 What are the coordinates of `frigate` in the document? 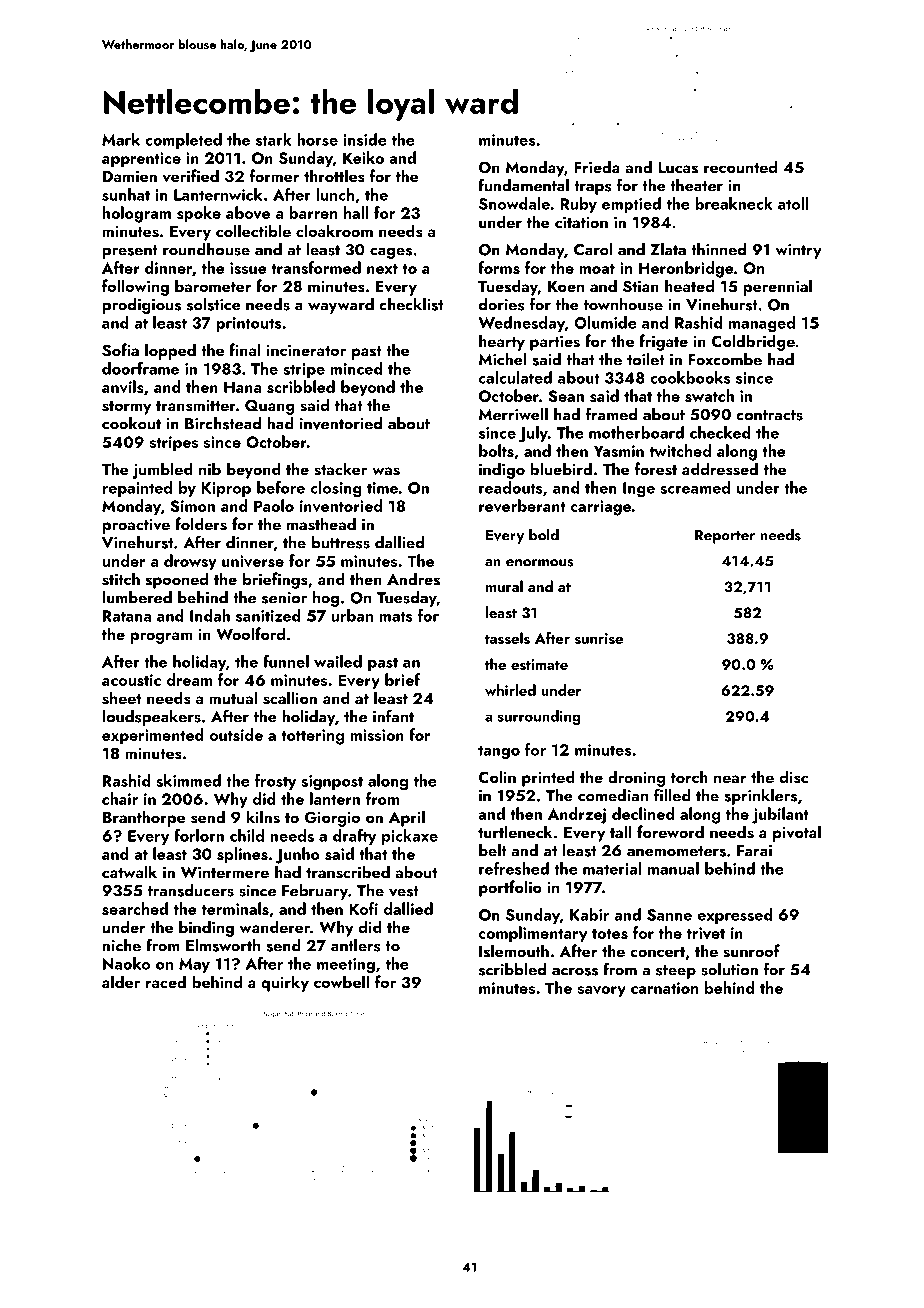 It's located at (663, 342).
